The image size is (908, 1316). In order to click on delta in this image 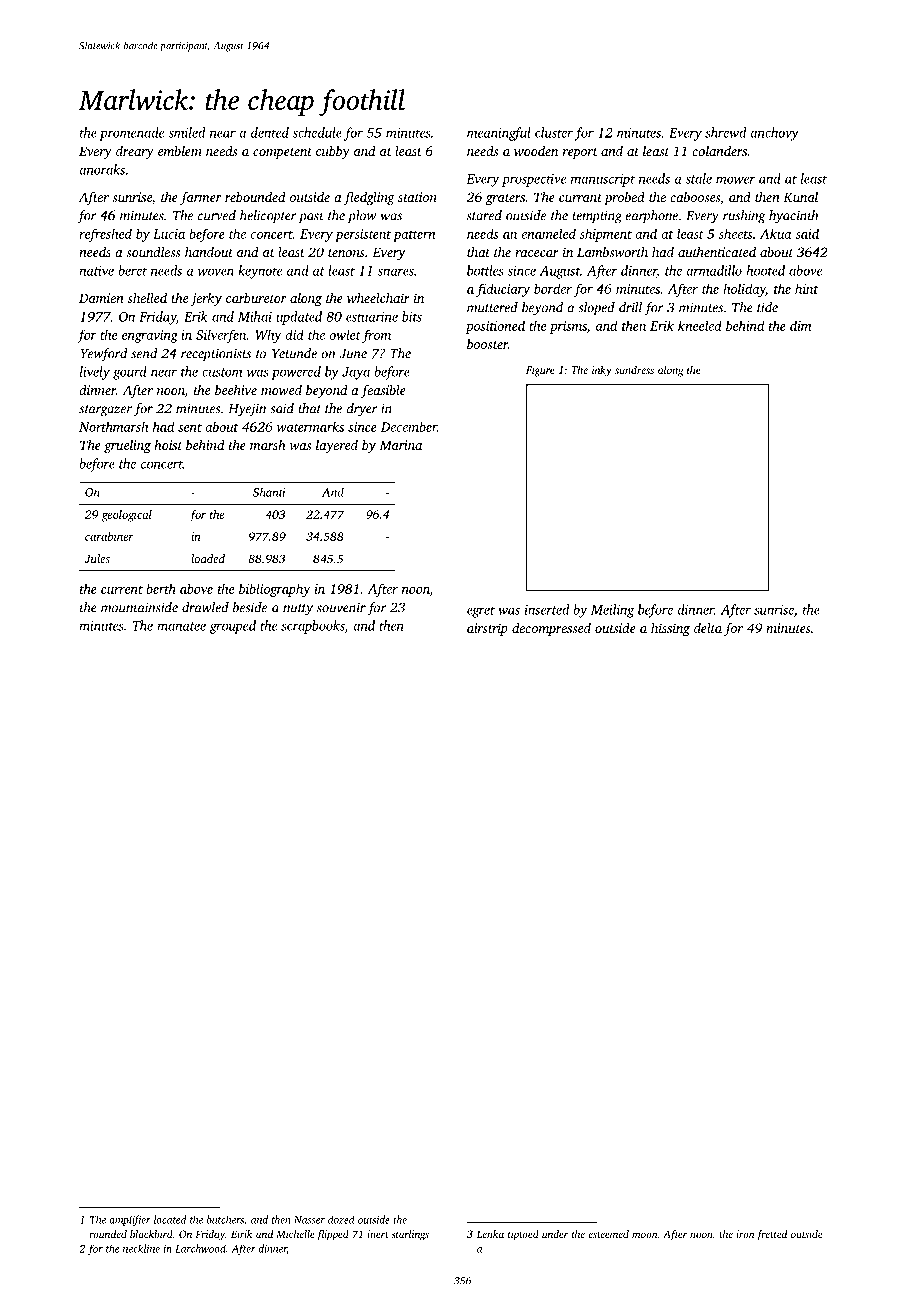, I will do `click(708, 628)`.
